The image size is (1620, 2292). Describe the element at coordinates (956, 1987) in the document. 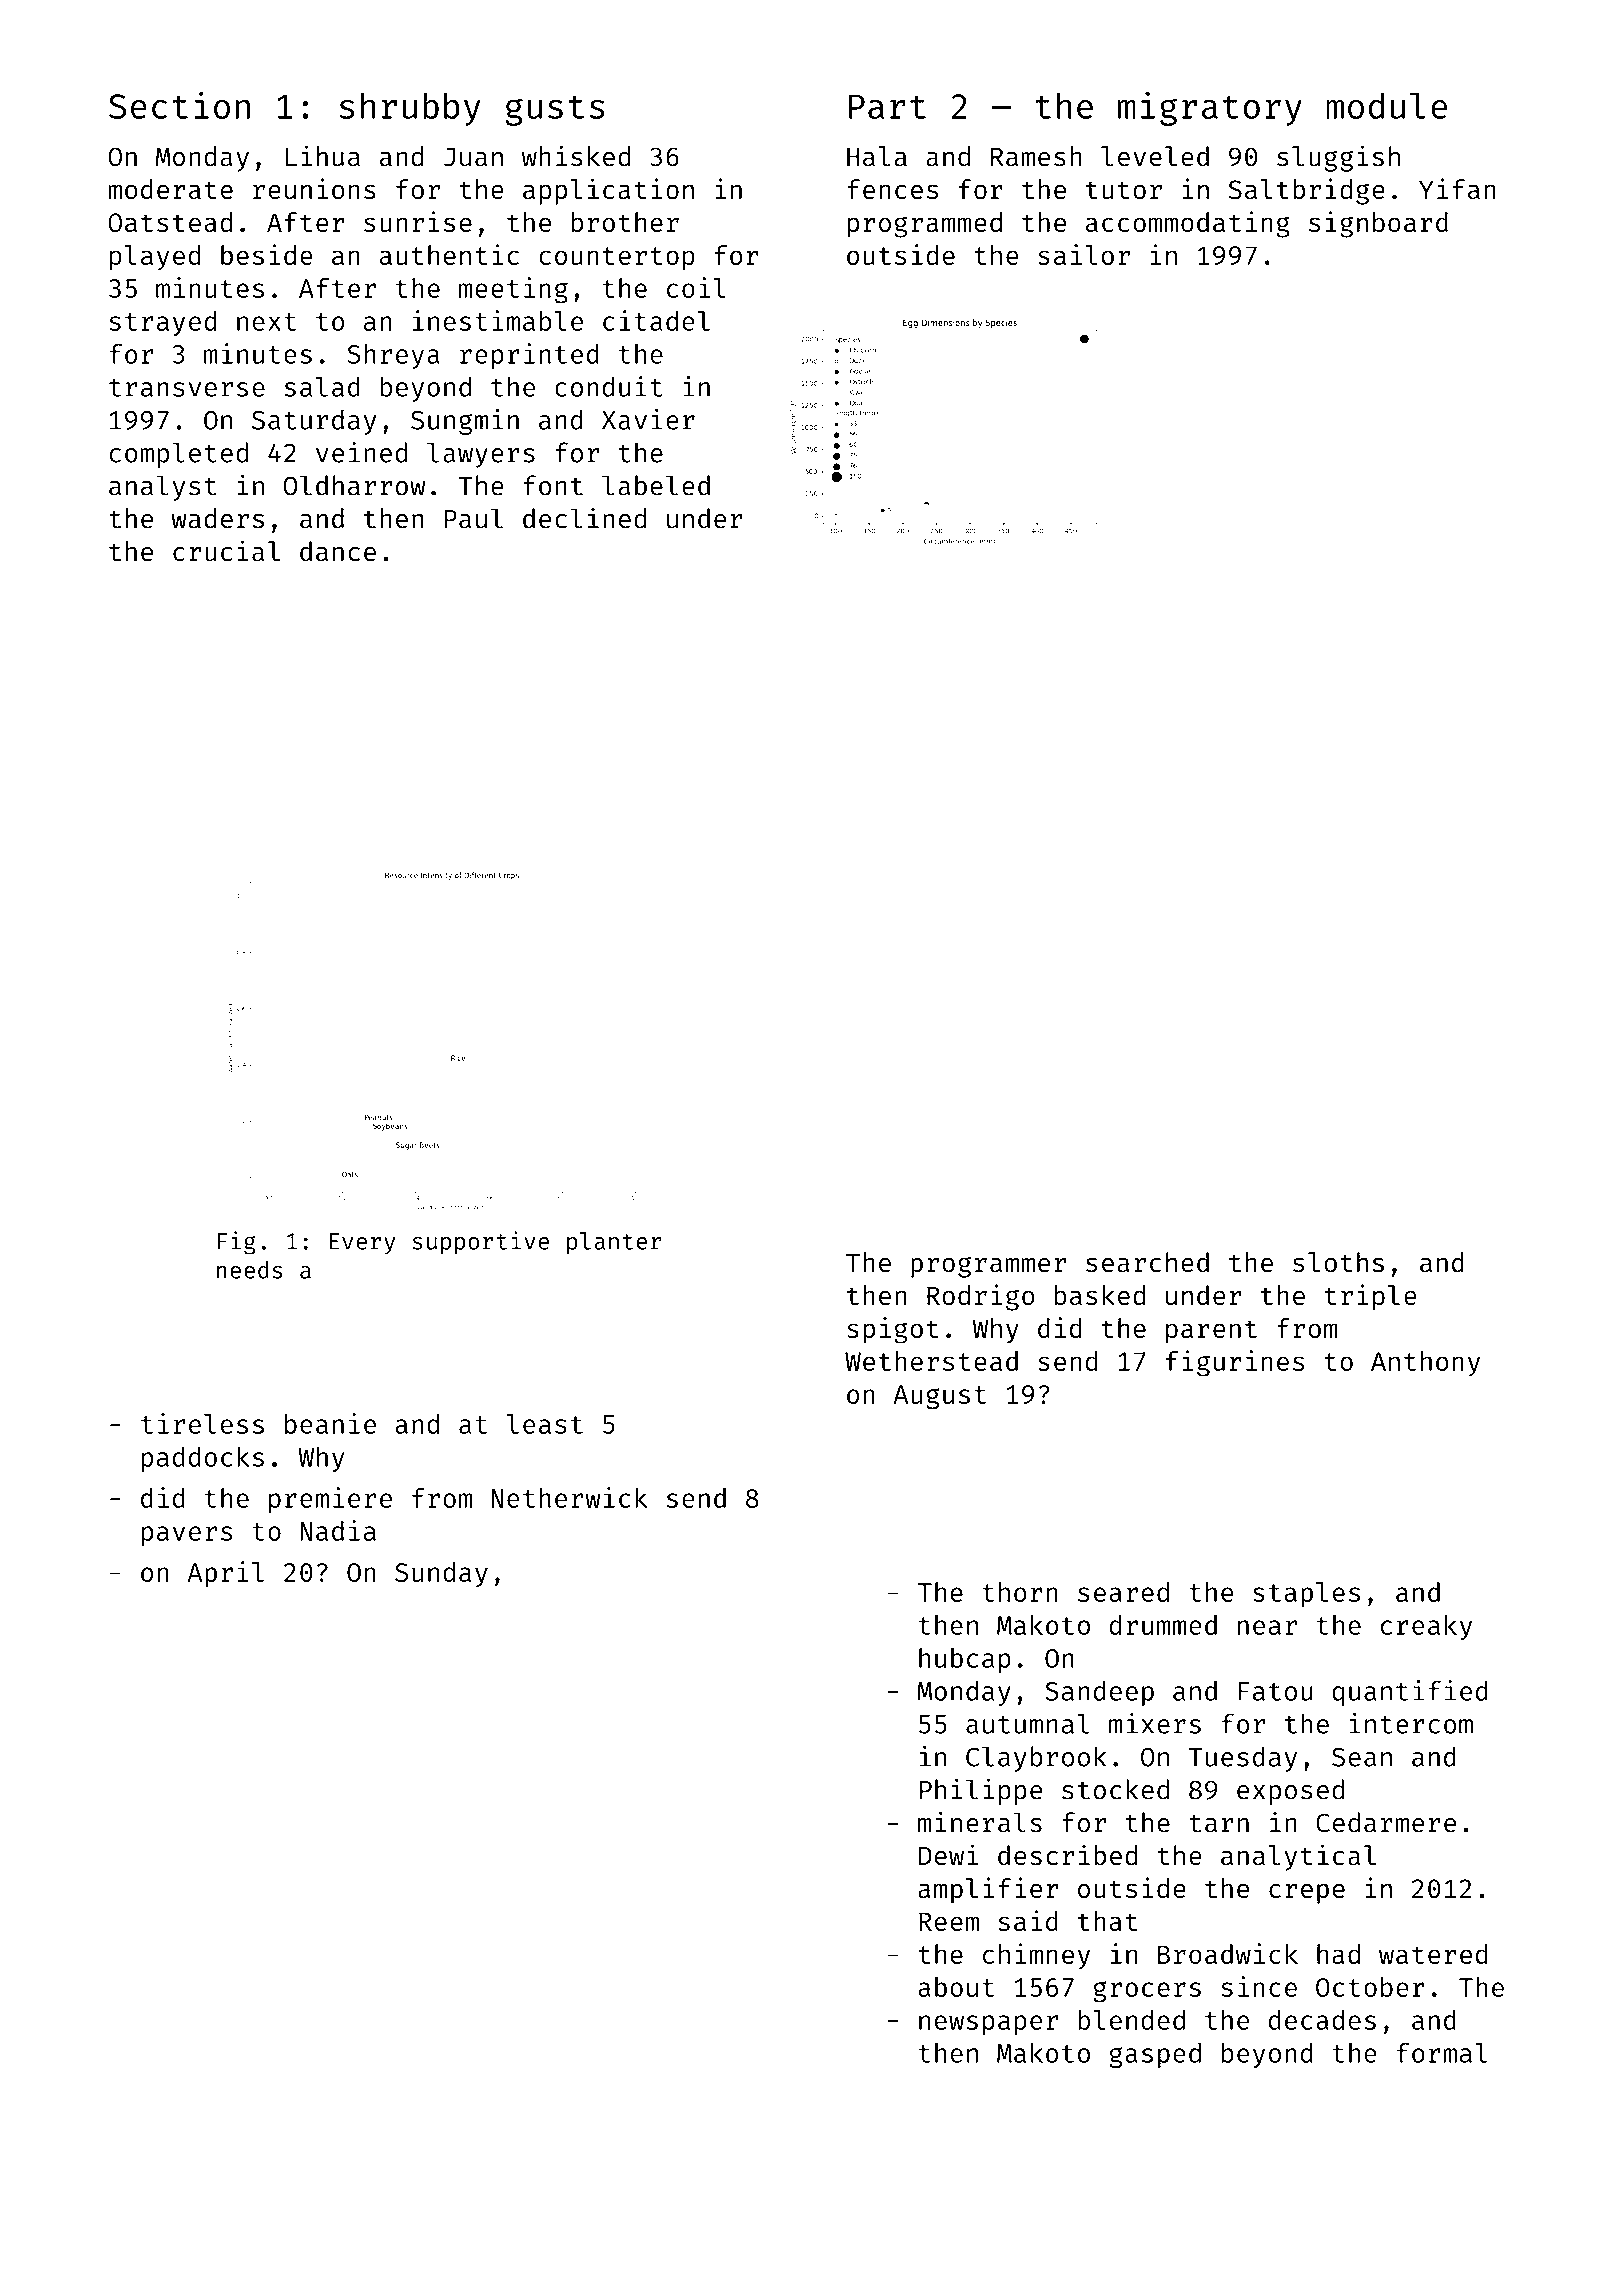

I see `about` at that location.
